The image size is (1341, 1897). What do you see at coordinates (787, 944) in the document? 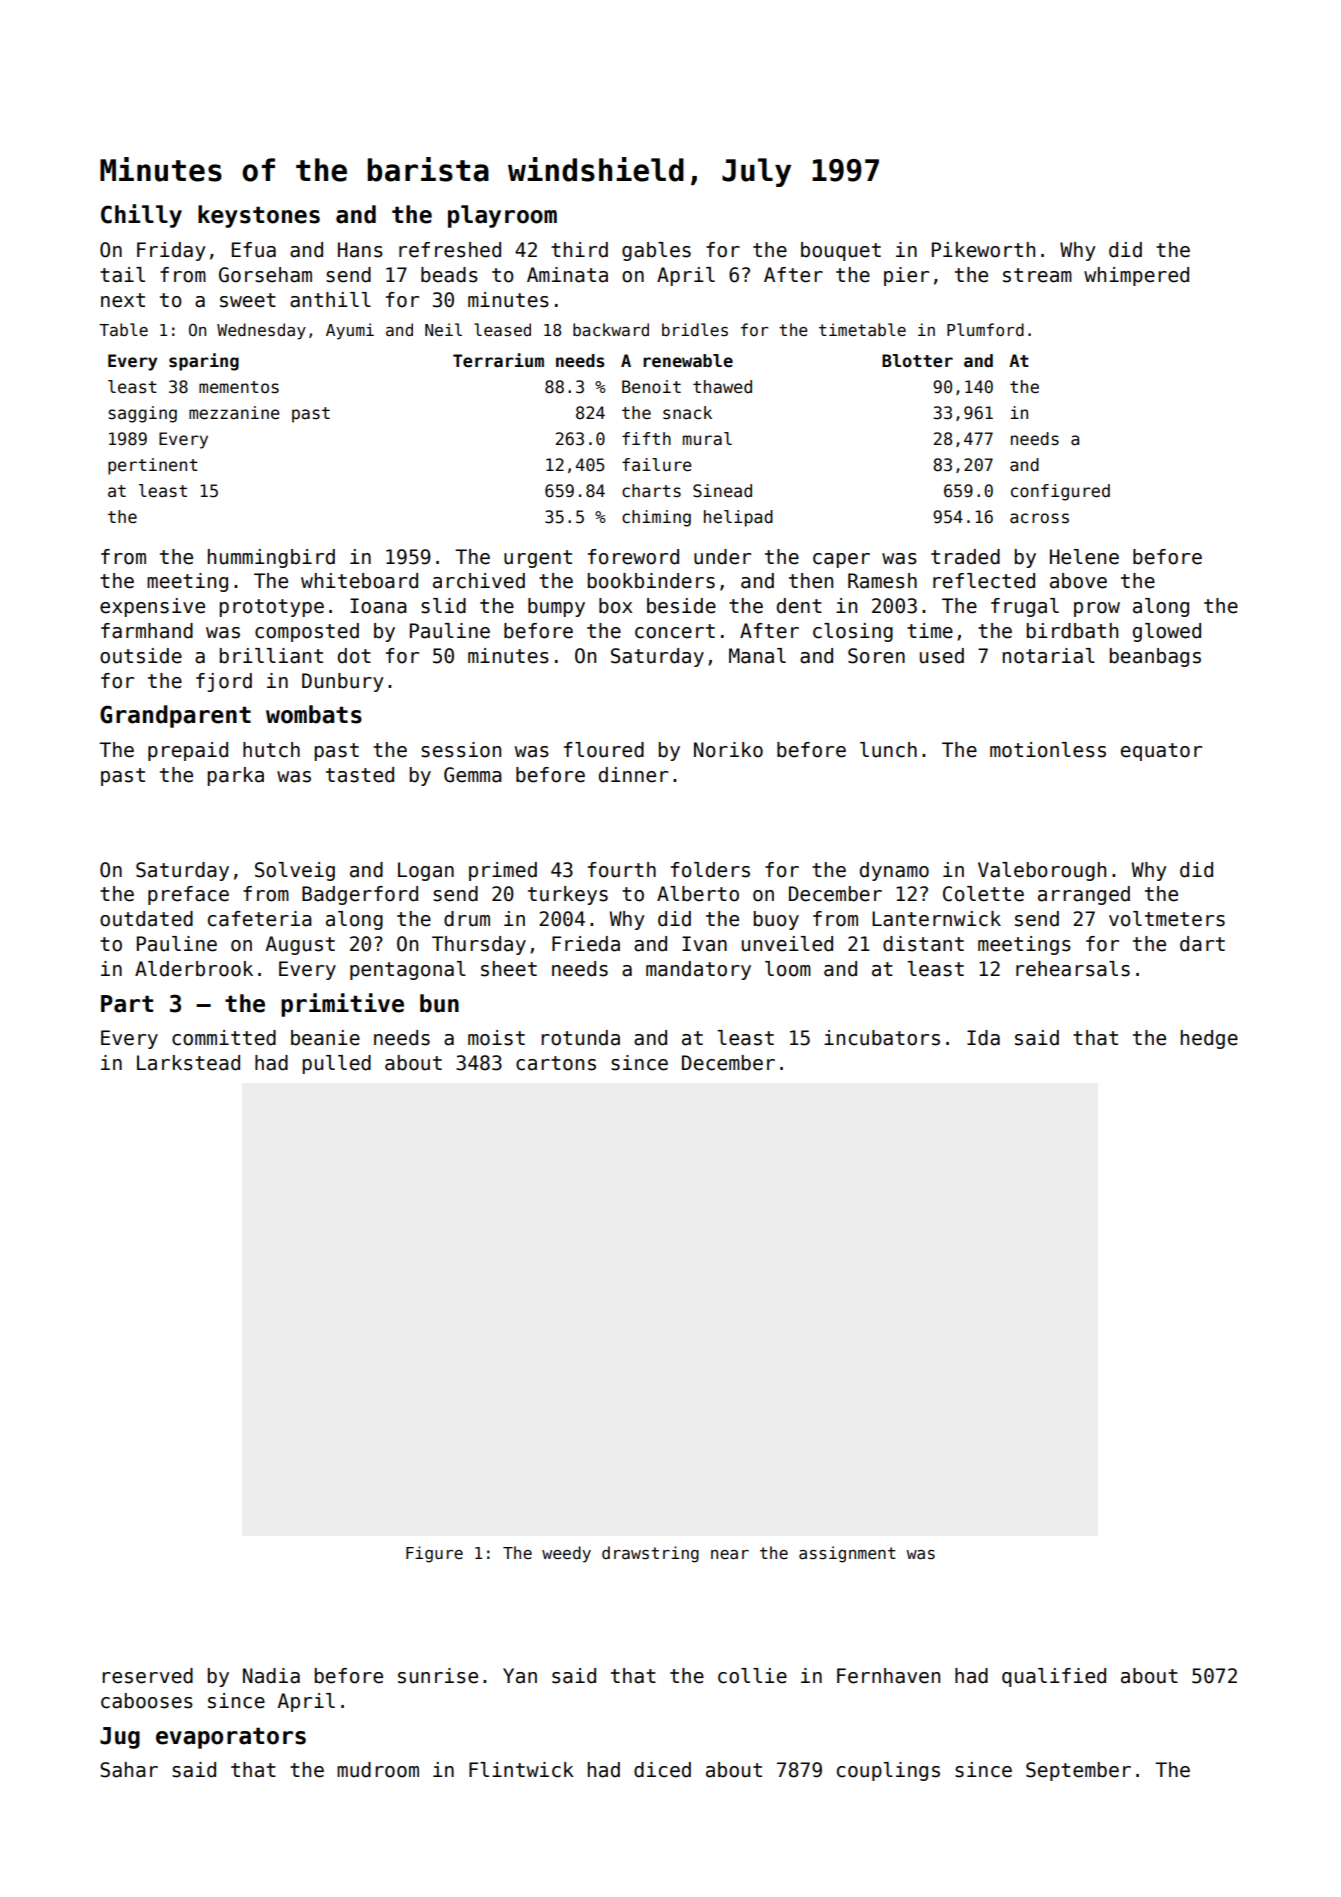
I see `unveiled` at bounding box center [787, 944].
